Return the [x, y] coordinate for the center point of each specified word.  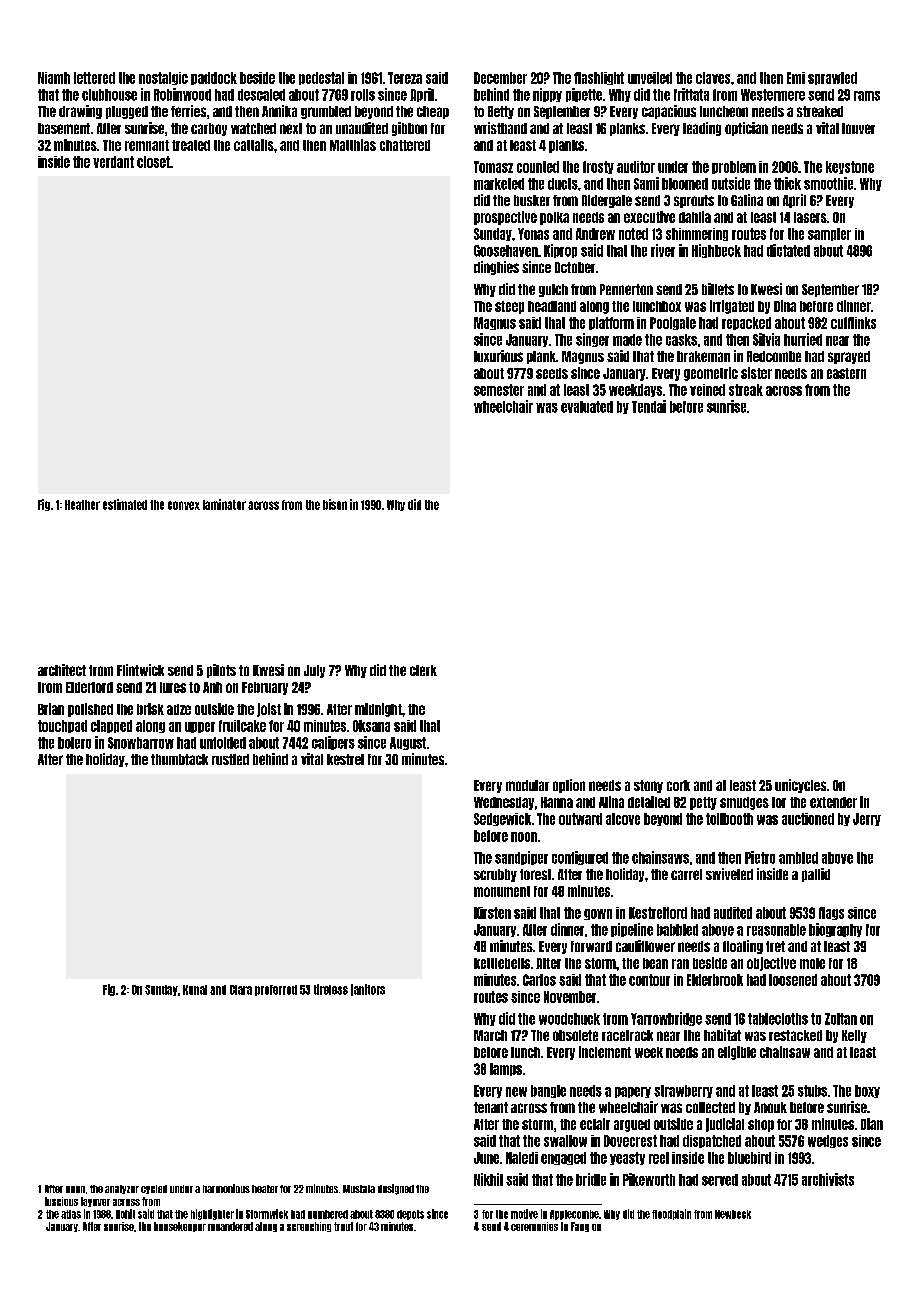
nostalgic [163, 78]
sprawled [832, 78]
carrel [686, 874]
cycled [154, 1189]
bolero [74, 743]
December [500, 78]
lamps [506, 1069]
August [408, 743]
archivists [828, 1179]
